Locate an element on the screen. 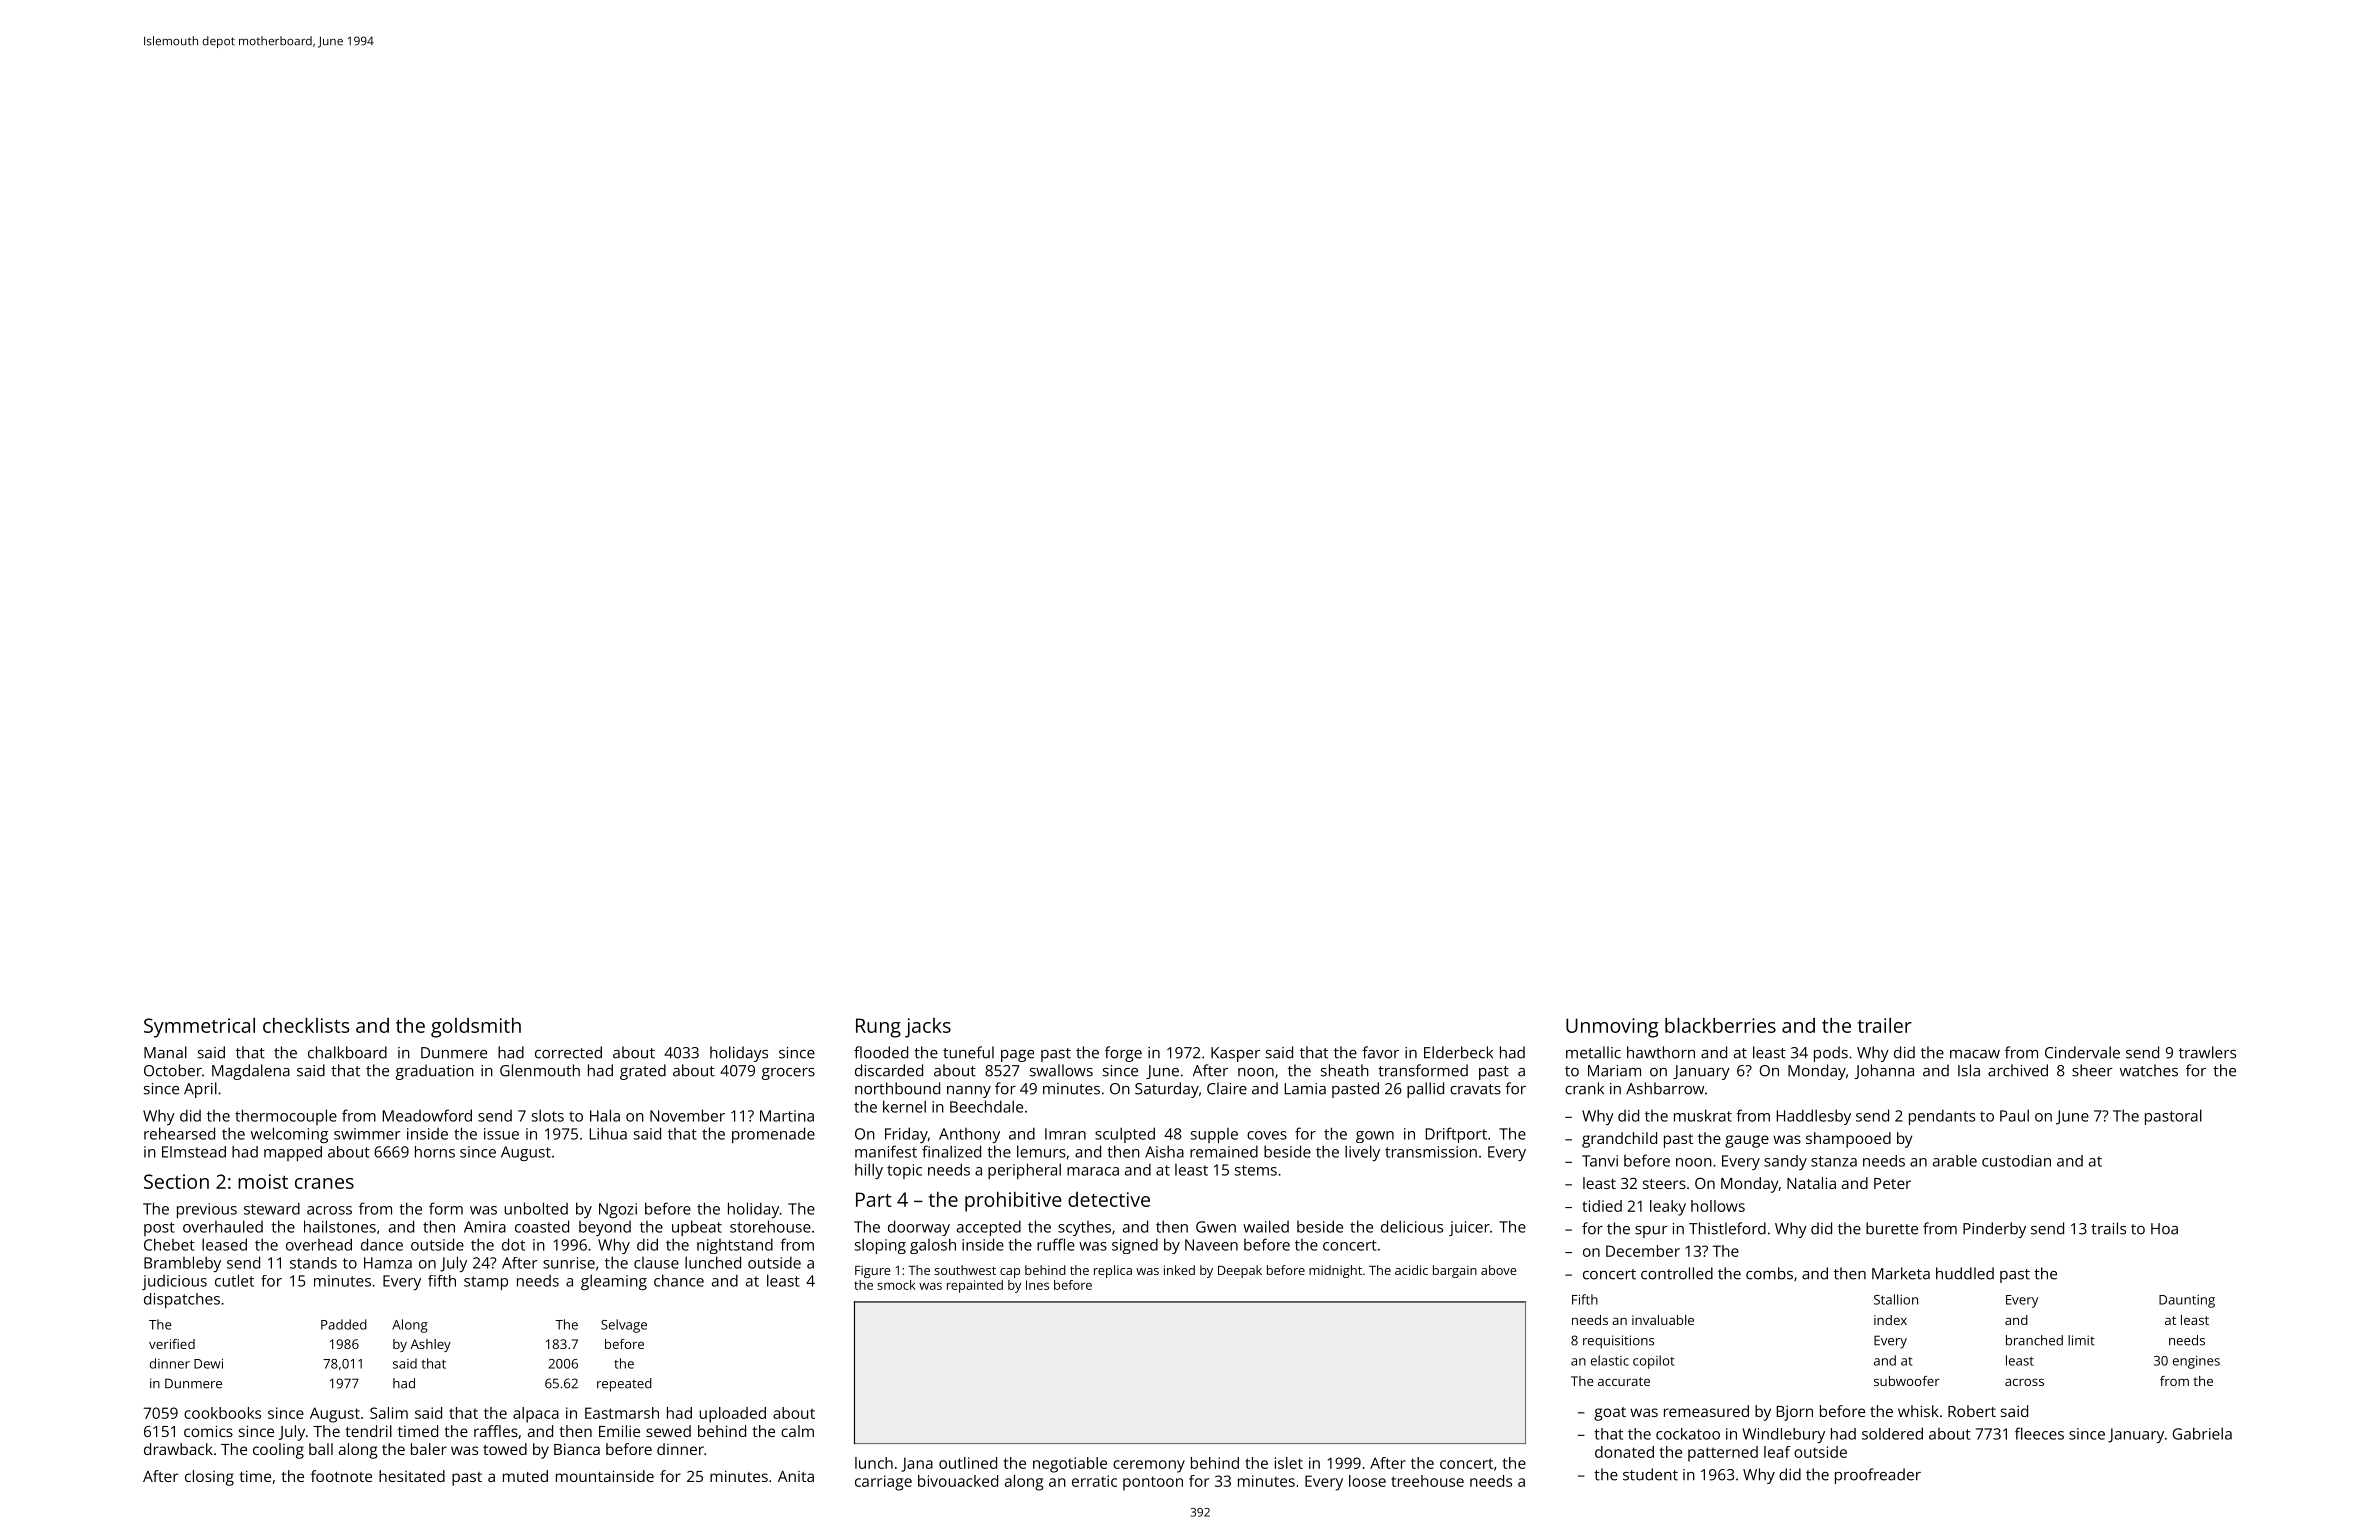  subwoofer is located at coordinates (1907, 1381).
